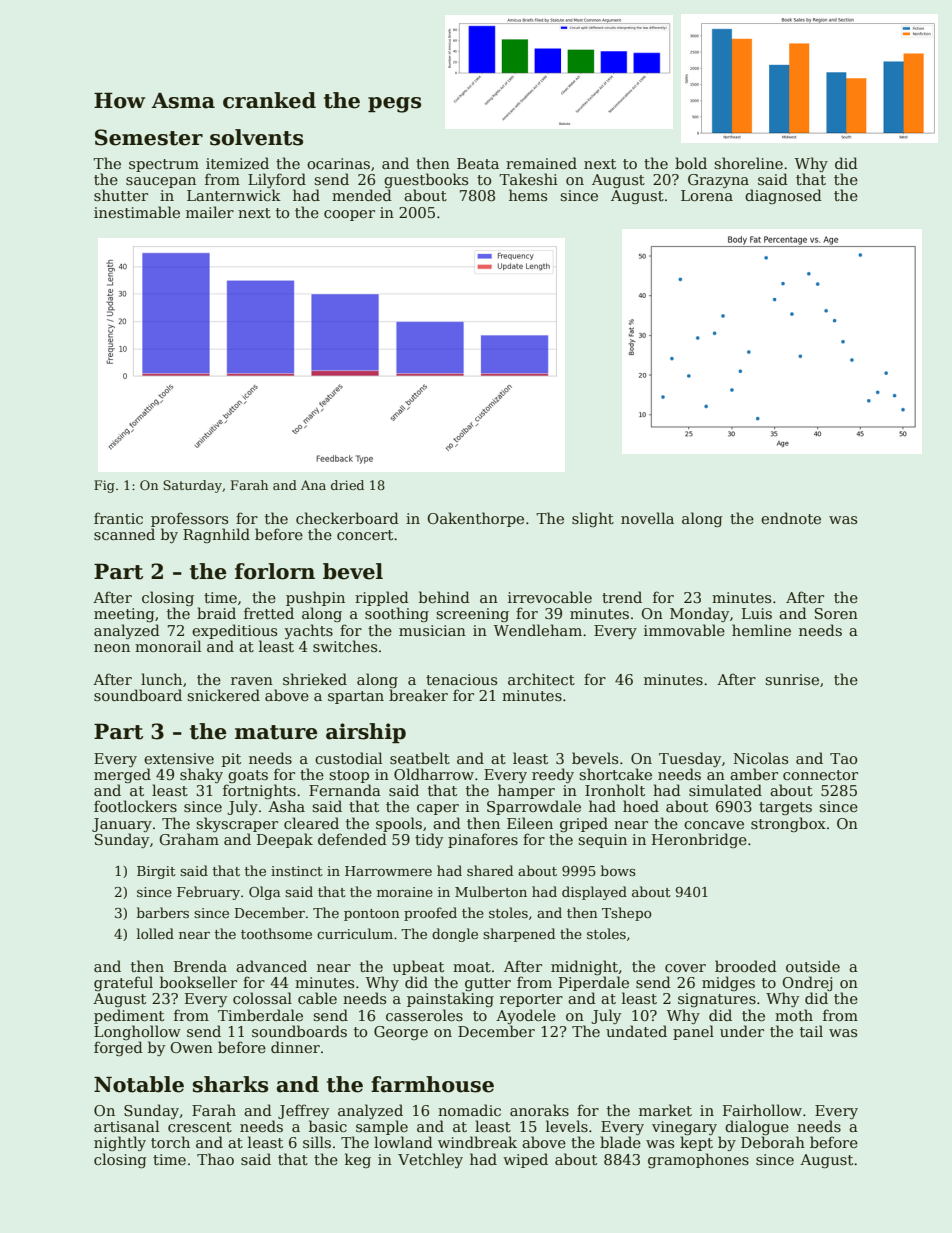 This screenshot has width=952, height=1233. What do you see at coordinates (256, 137) in the screenshot?
I see `solvents` at bounding box center [256, 137].
